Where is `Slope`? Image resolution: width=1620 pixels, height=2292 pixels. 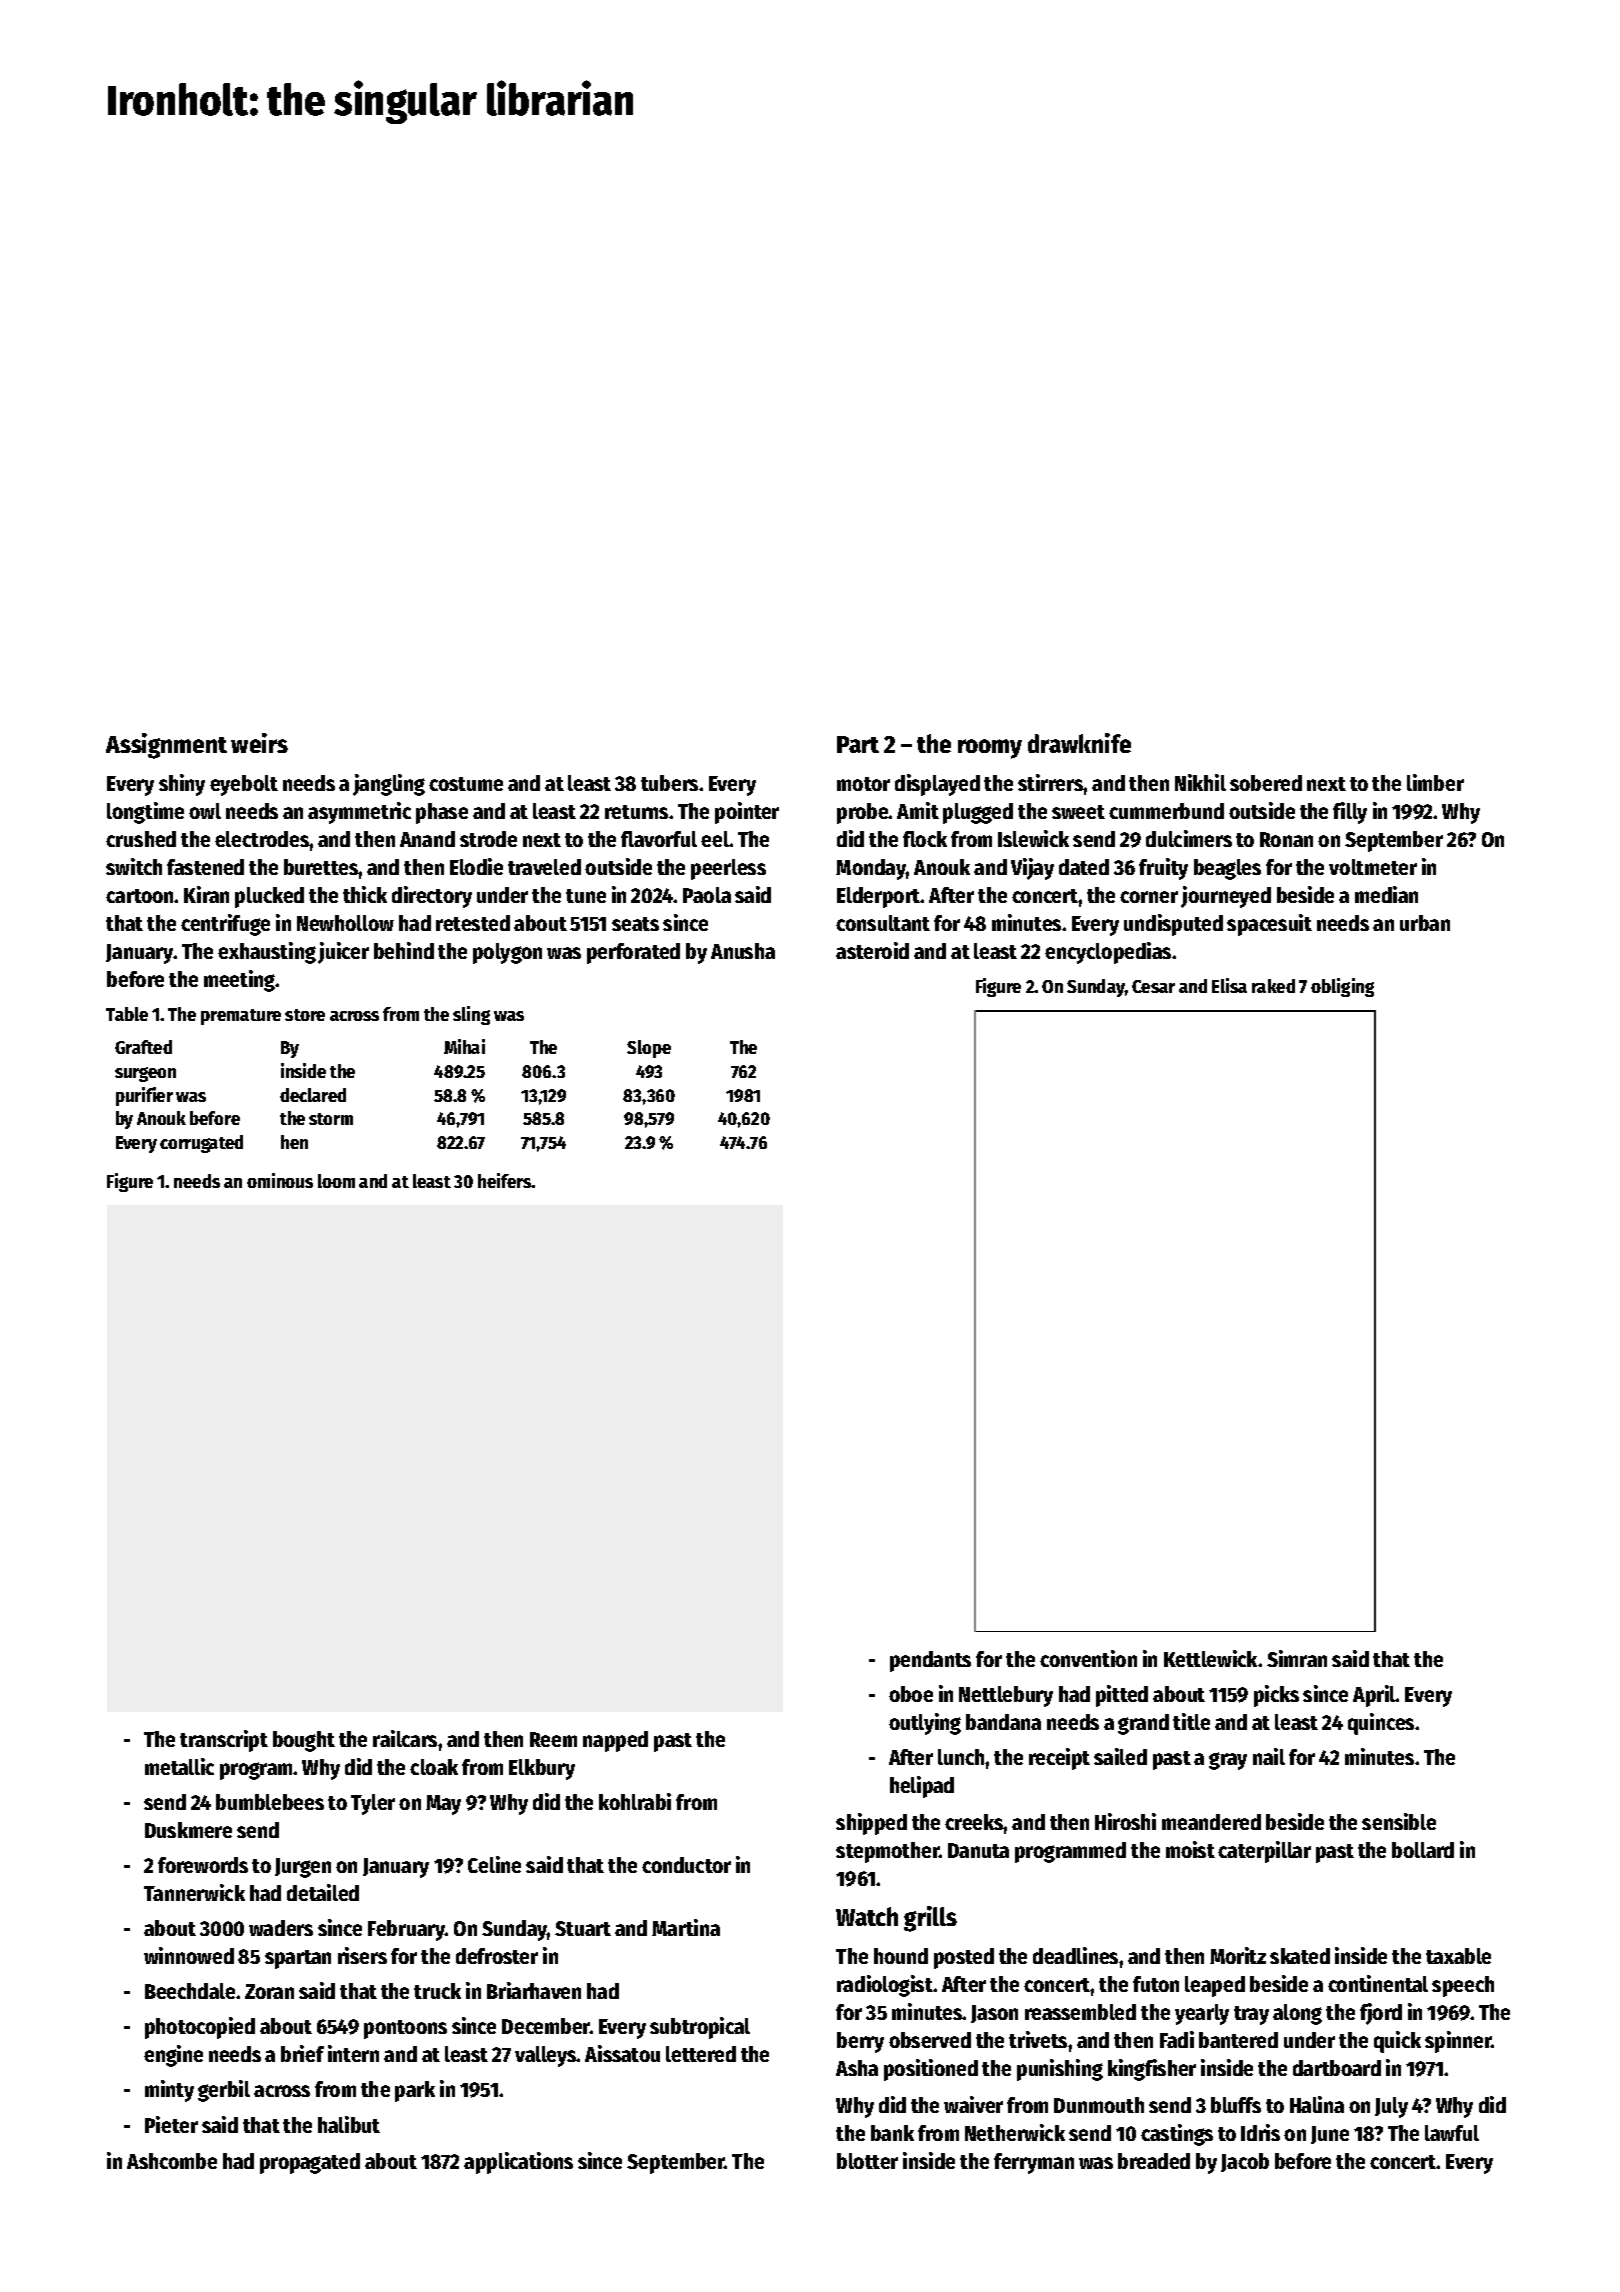
Slope is located at coordinates (649, 1049).
